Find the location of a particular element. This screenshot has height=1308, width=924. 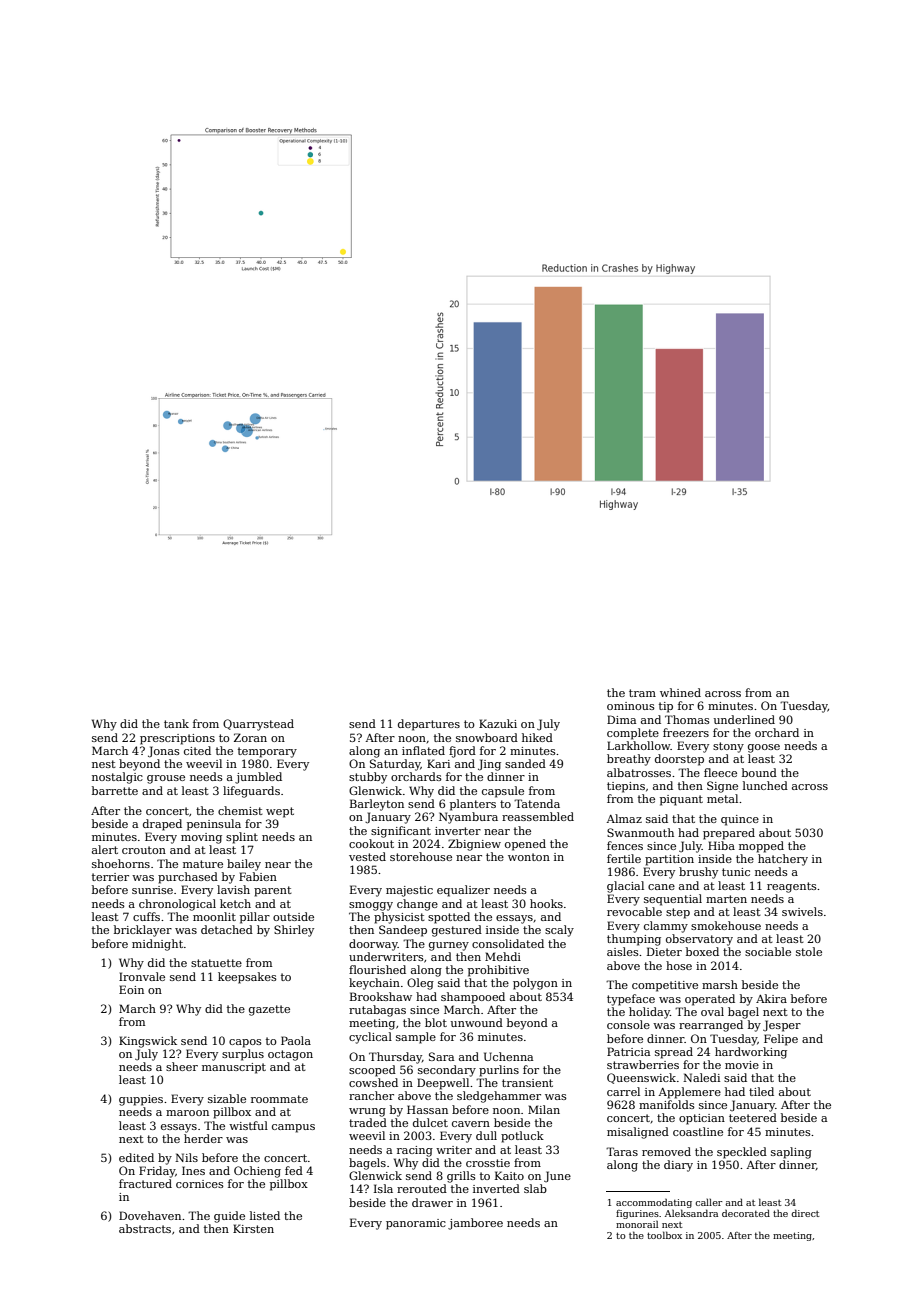

Quarrystead is located at coordinates (258, 725).
